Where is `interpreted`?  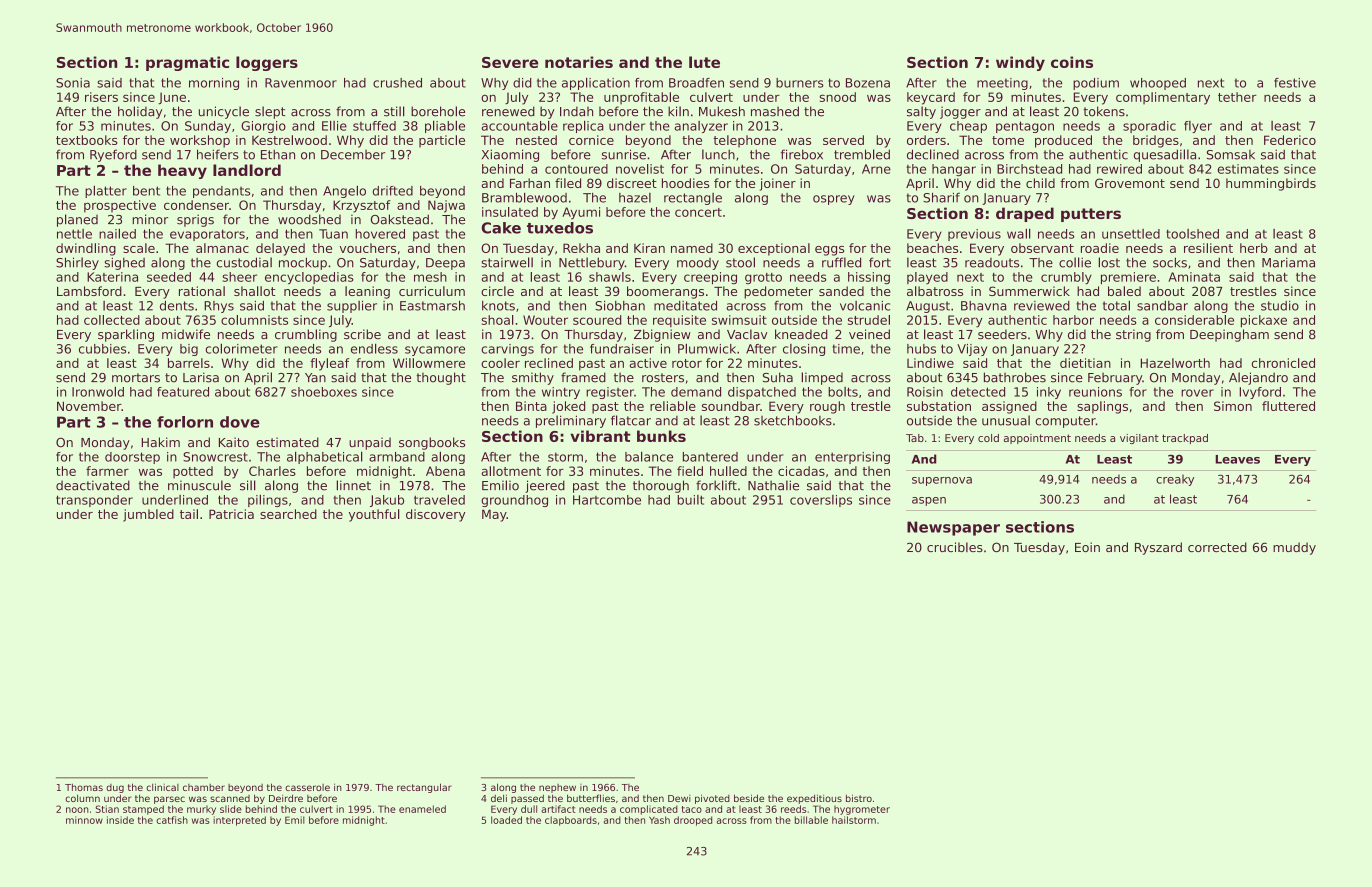 interpreted is located at coordinates (239, 821).
